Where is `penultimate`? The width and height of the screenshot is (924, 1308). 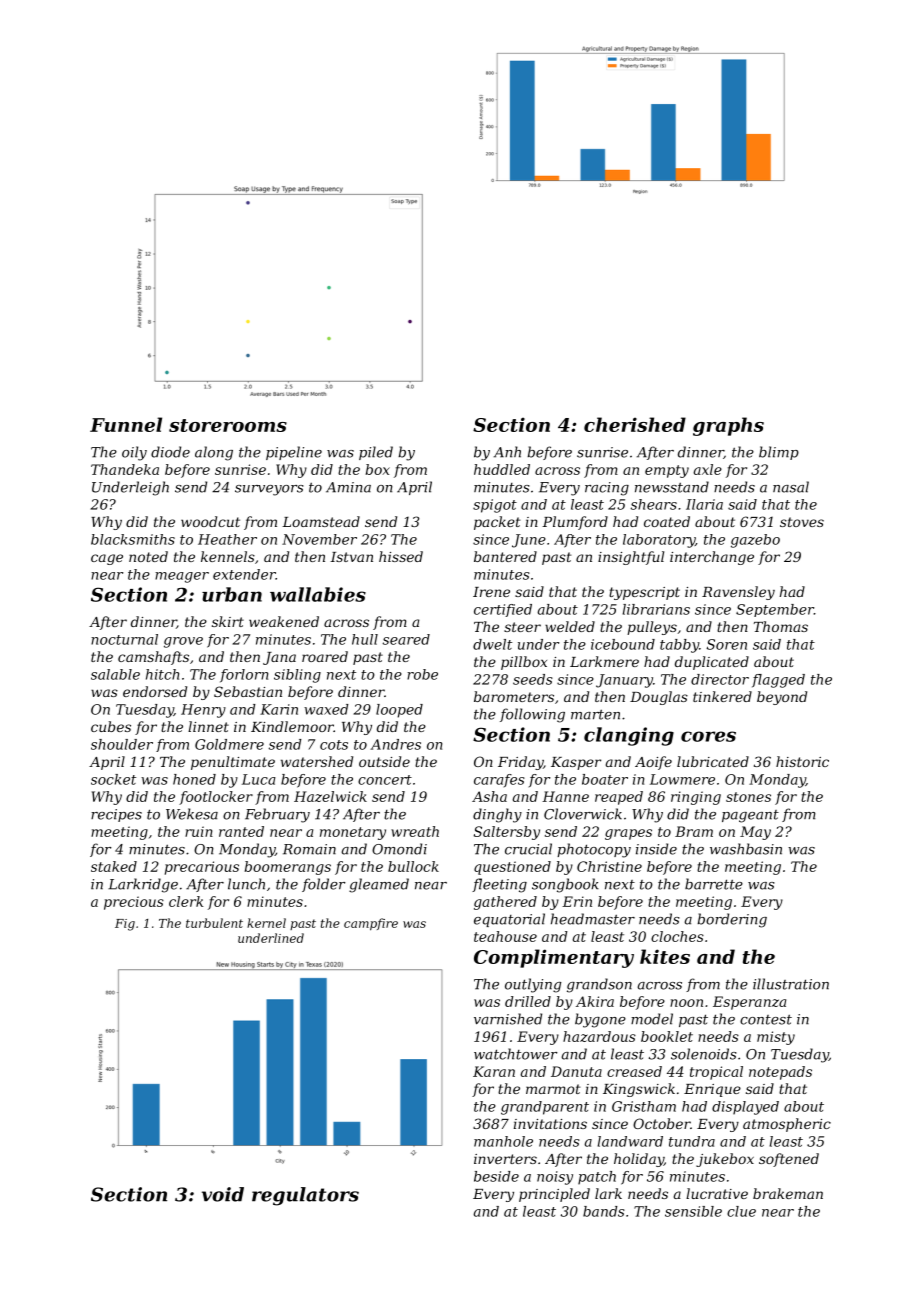 penultimate is located at coordinates (233, 763).
